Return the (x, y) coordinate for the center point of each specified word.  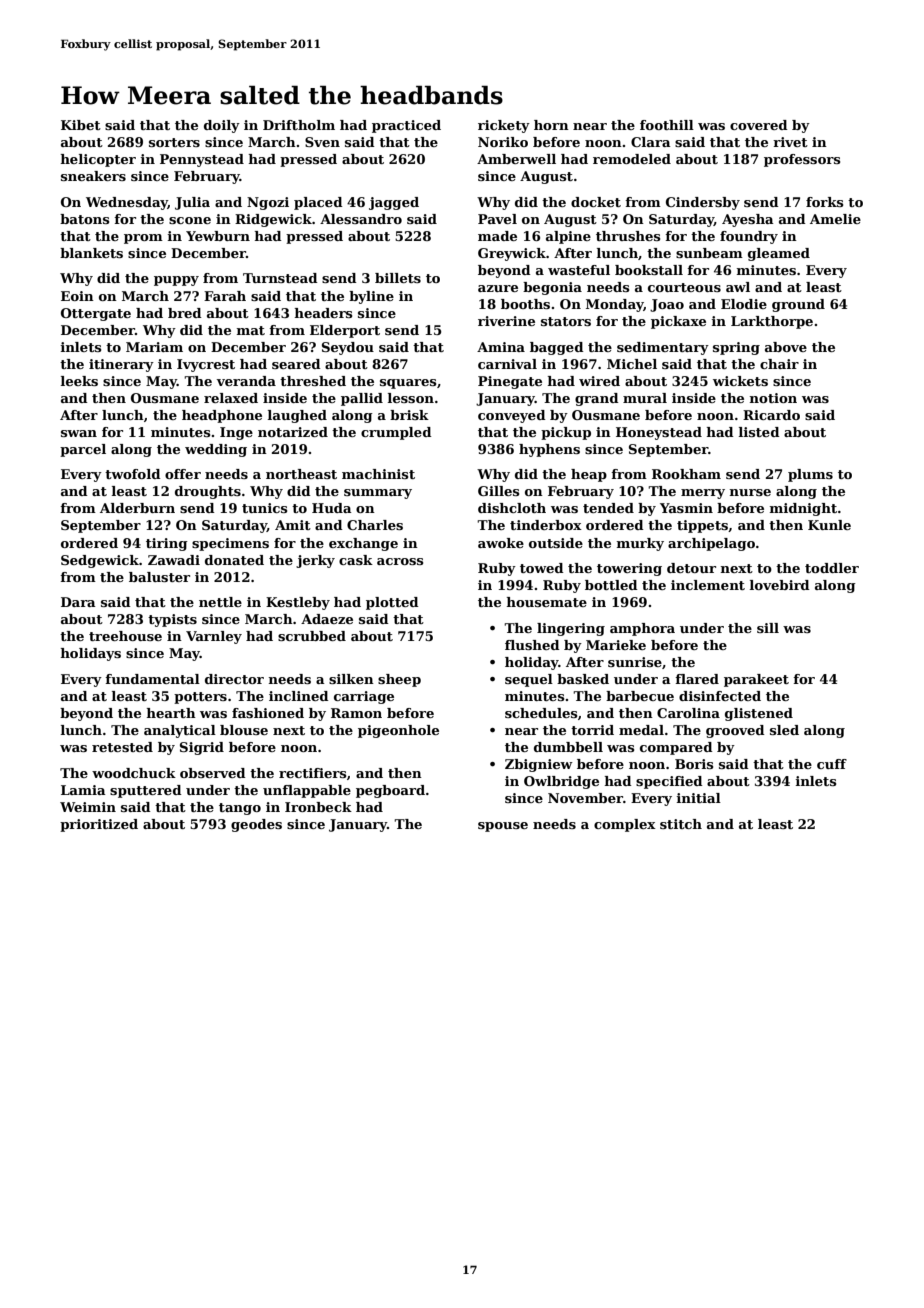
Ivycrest (206, 365)
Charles (375, 525)
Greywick (512, 254)
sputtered (146, 791)
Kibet (81, 125)
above (786, 347)
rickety (504, 126)
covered (759, 125)
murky (640, 544)
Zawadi (174, 560)
